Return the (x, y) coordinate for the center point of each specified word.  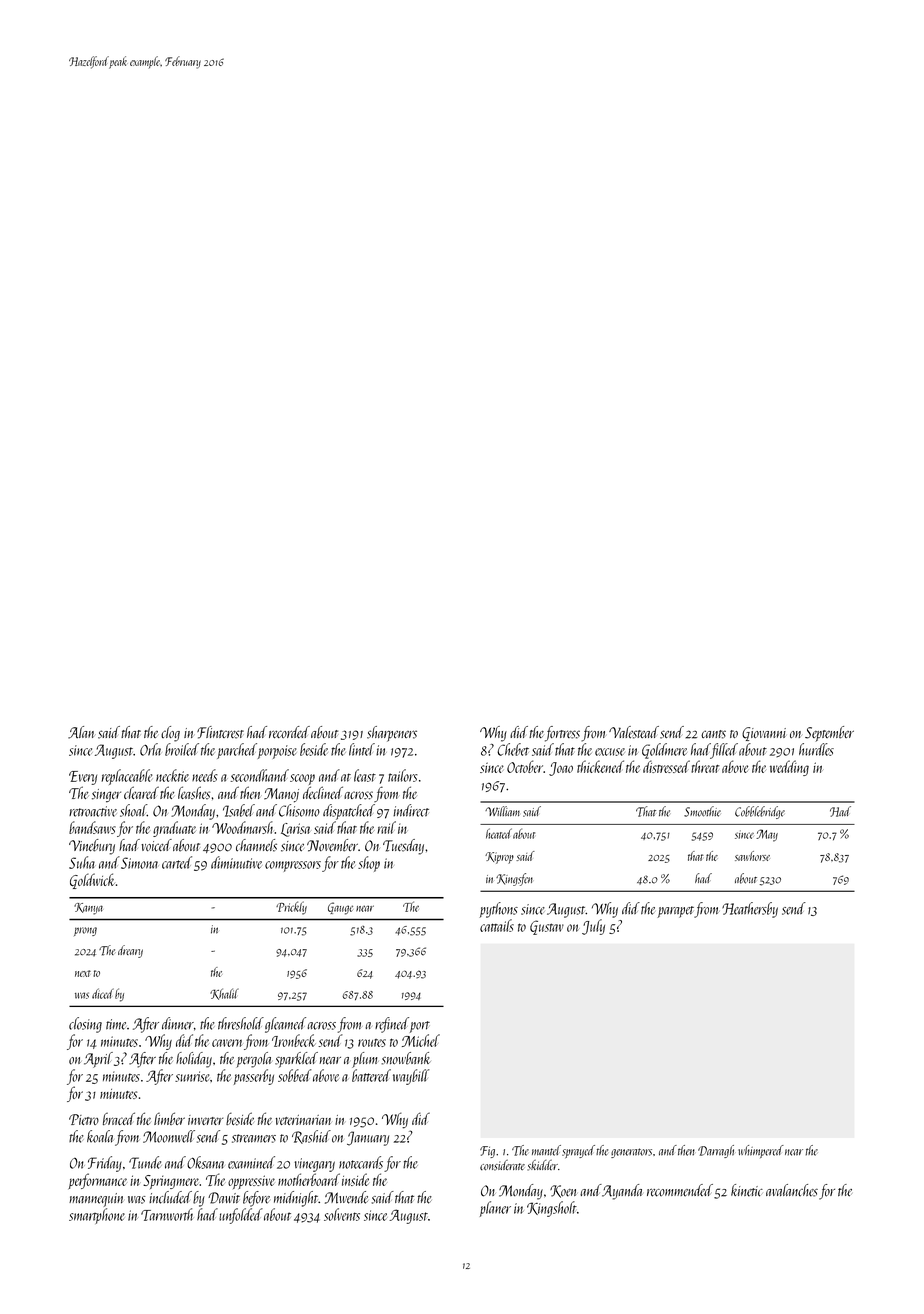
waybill (411, 1077)
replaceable (126, 777)
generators (631, 1153)
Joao (561, 769)
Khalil (224, 994)
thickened (600, 766)
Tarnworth (167, 1214)
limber (169, 1118)
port (420, 1027)
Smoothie (702, 811)
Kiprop (499, 858)
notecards (361, 1162)
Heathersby (750, 910)
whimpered (761, 1151)
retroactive (93, 811)
